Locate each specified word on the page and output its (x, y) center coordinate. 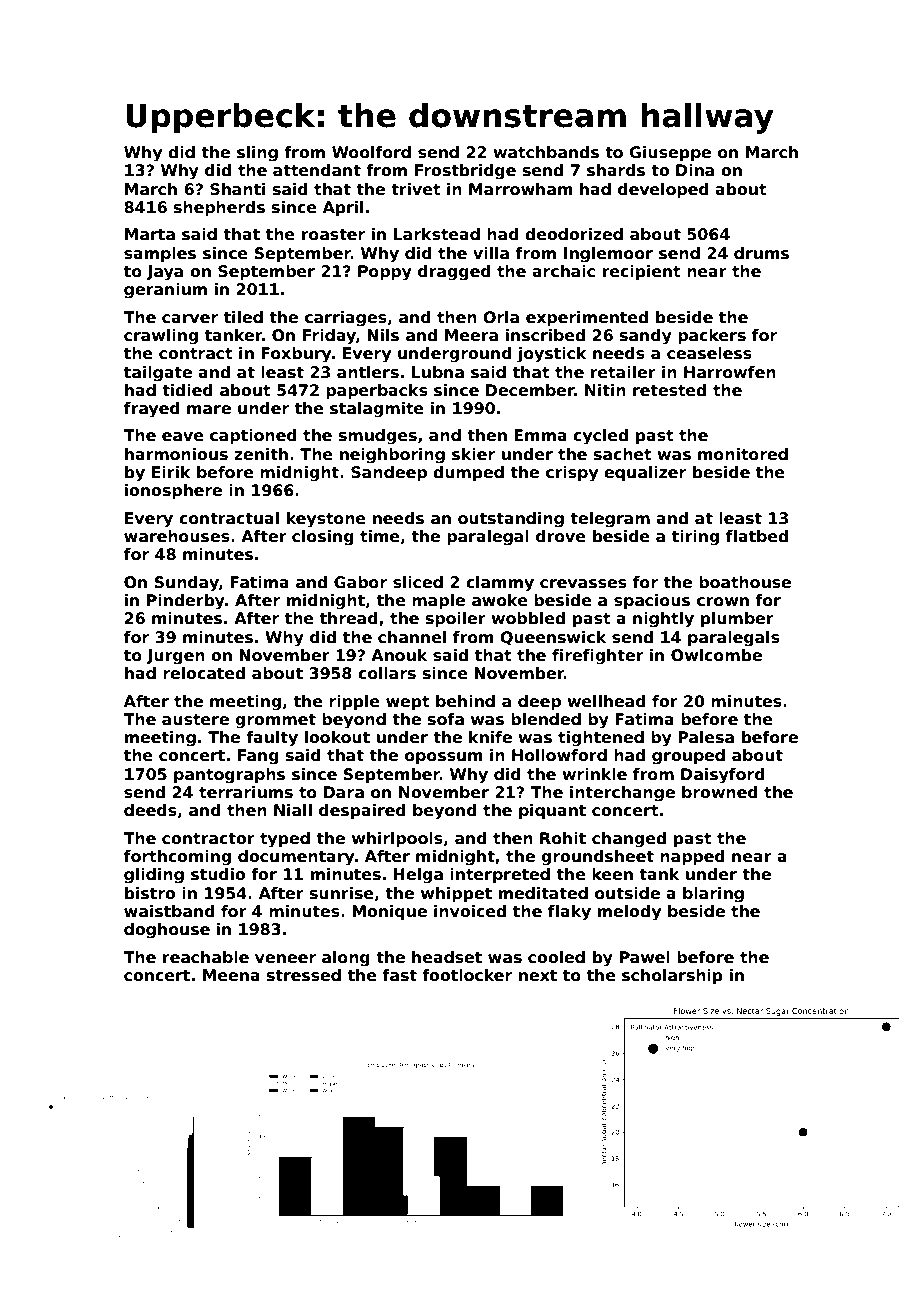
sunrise (342, 893)
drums (761, 253)
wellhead (606, 701)
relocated (204, 673)
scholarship (672, 976)
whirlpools (397, 839)
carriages (346, 319)
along (346, 959)
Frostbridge (465, 172)
